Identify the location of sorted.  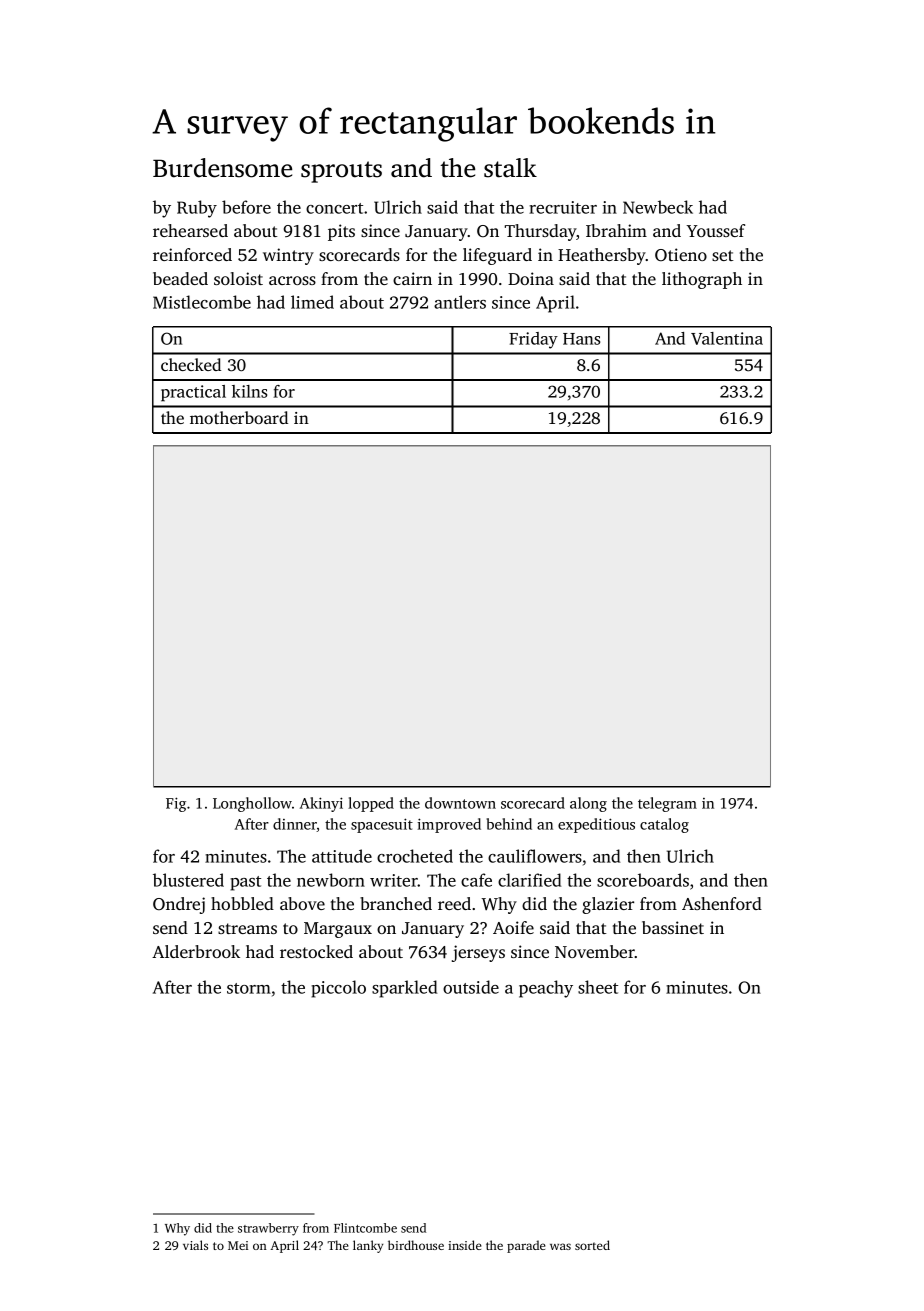
(592, 1245).
